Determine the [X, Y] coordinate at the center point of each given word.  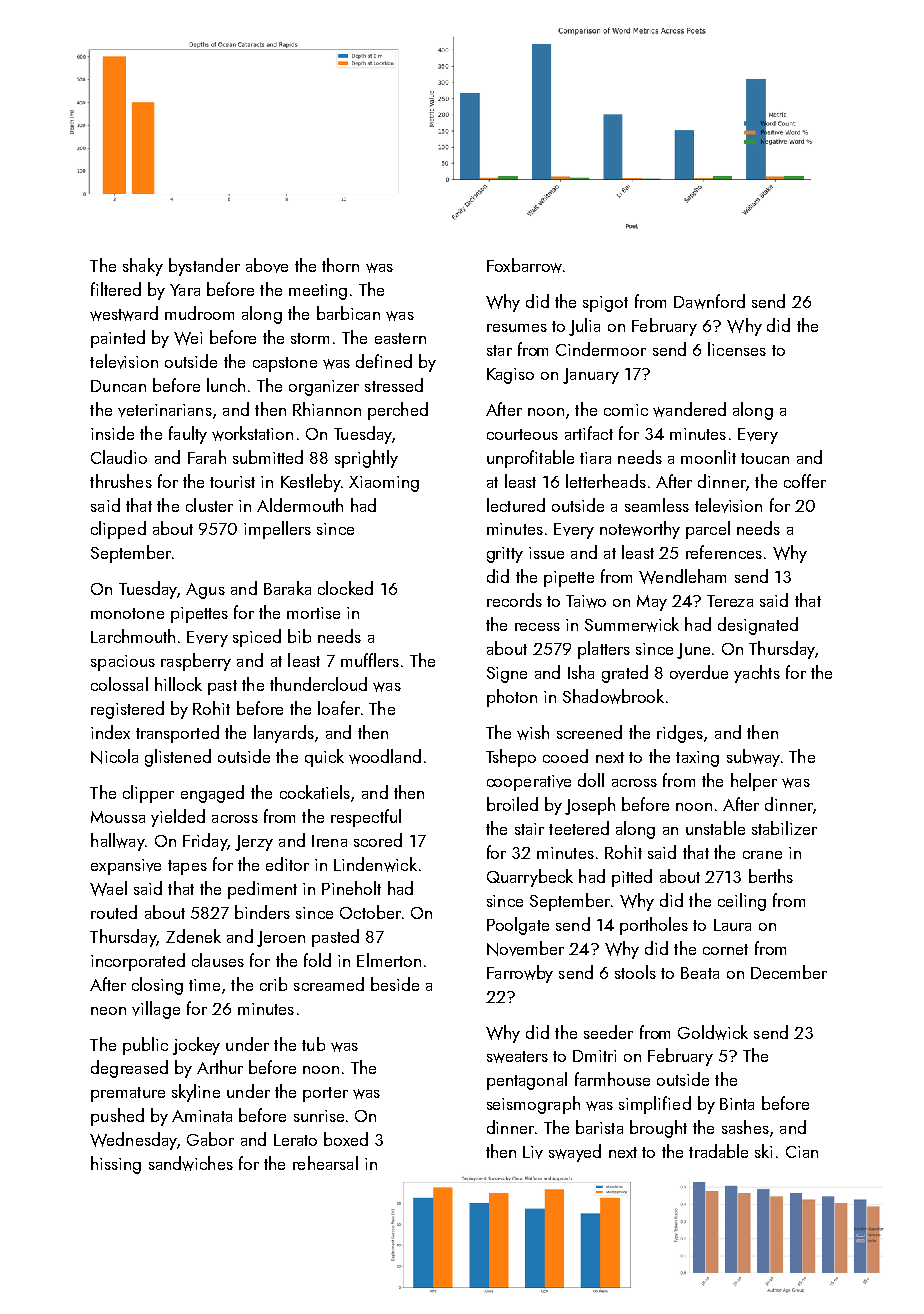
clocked [345, 588]
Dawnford [709, 301]
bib [299, 636]
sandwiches [191, 1163]
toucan [765, 458]
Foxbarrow [524, 265]
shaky [143, 267]
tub [313, 1044]
